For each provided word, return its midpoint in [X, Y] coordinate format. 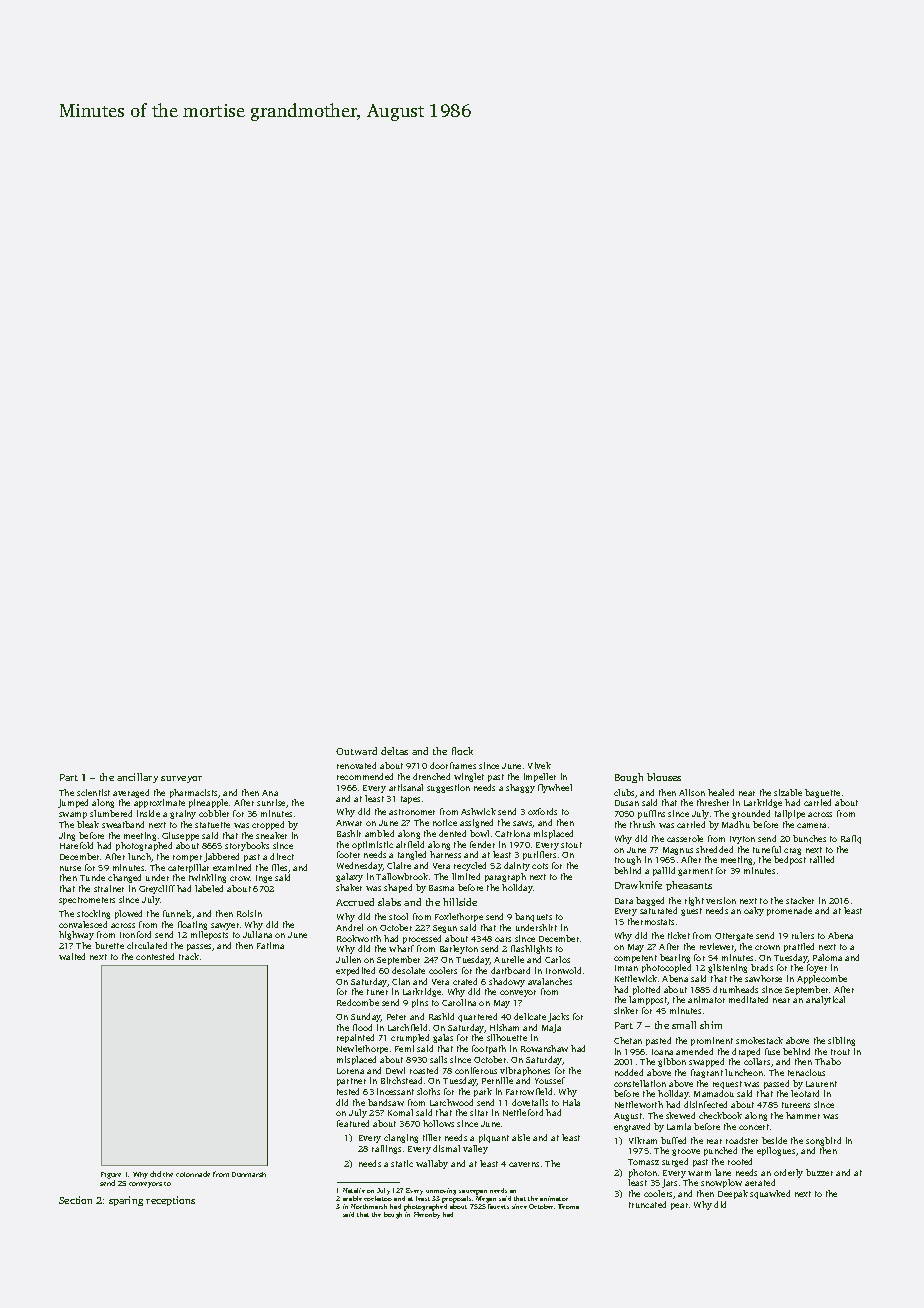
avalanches [550, 981]
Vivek [539, 765]
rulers [803, 935]
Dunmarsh [249, 1174]
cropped [268, 825]
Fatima [270, 945]
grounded [751, 814]
